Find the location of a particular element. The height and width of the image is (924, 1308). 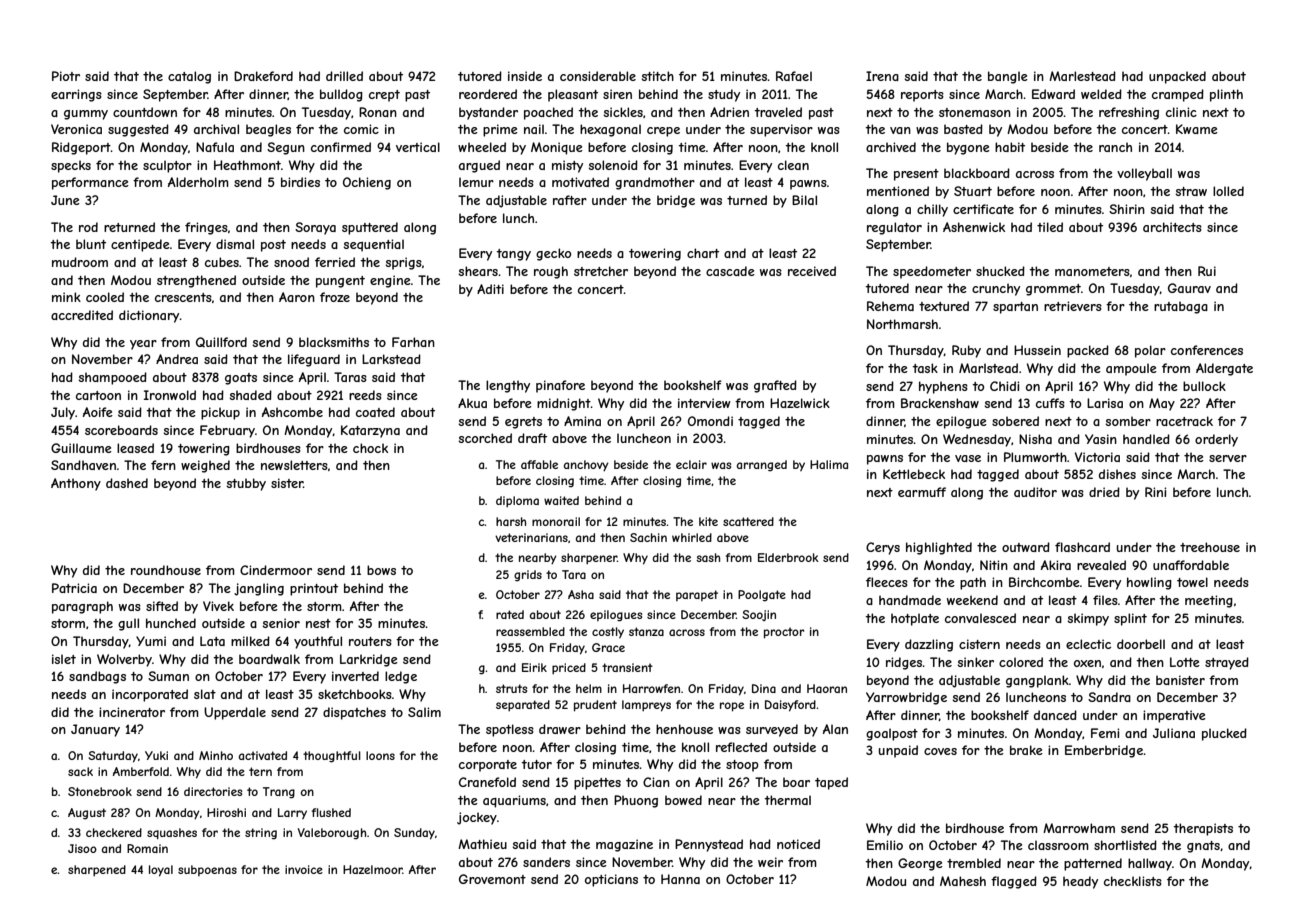

server is located at coordinates (1228, 458).
